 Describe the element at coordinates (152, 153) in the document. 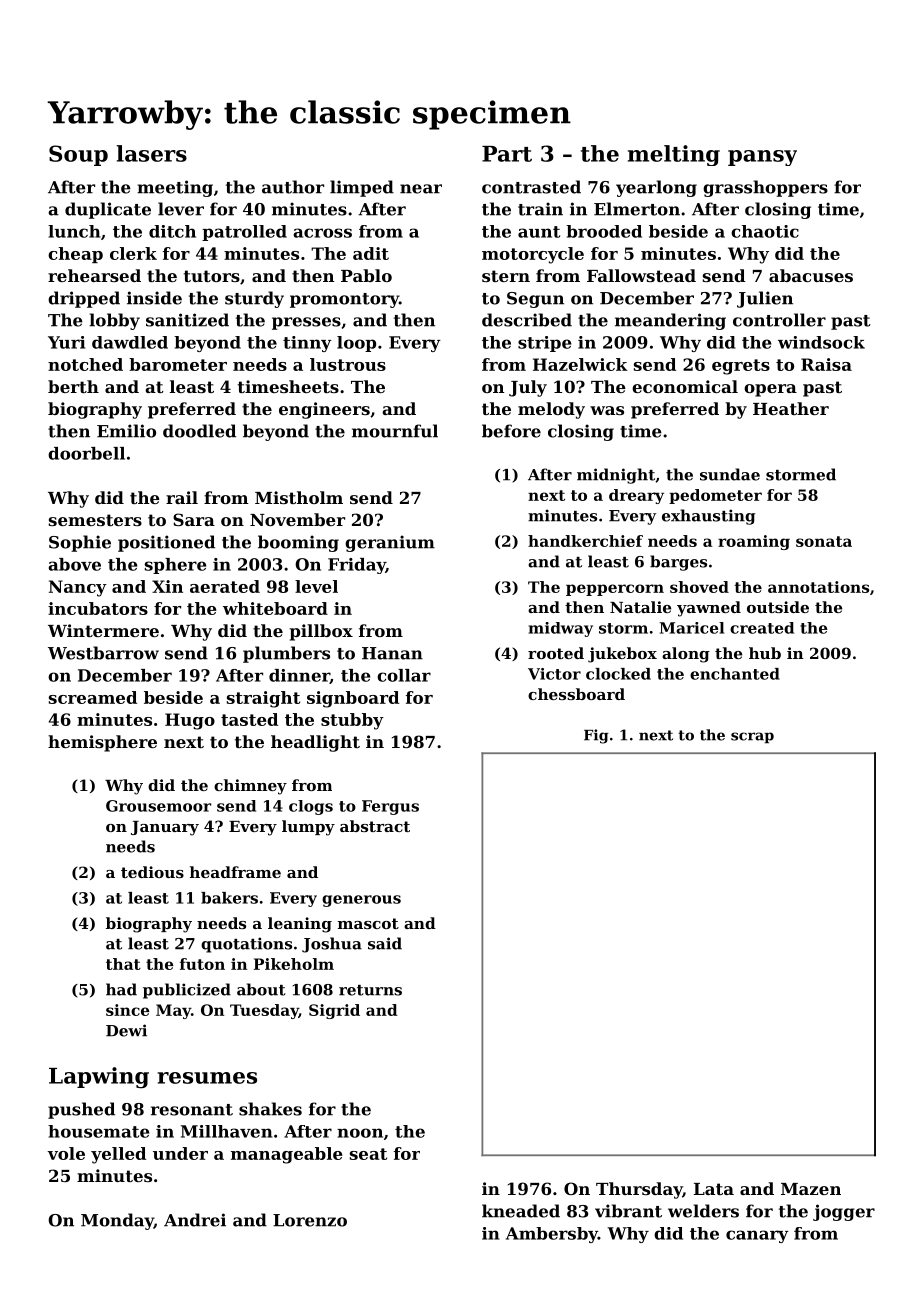

I see `lasers` at that location.
